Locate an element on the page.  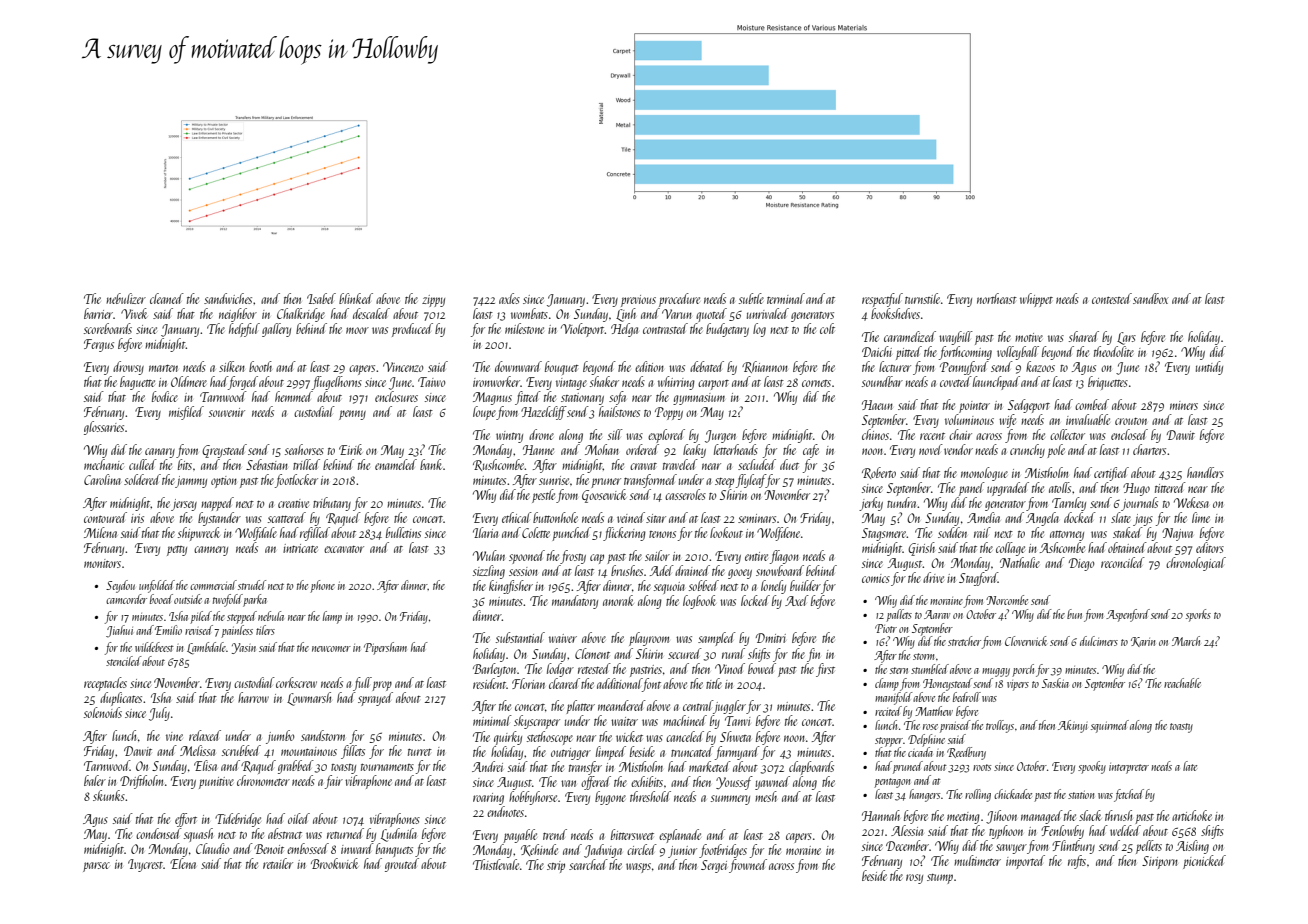
effort is located at coordinates (186, 820).
